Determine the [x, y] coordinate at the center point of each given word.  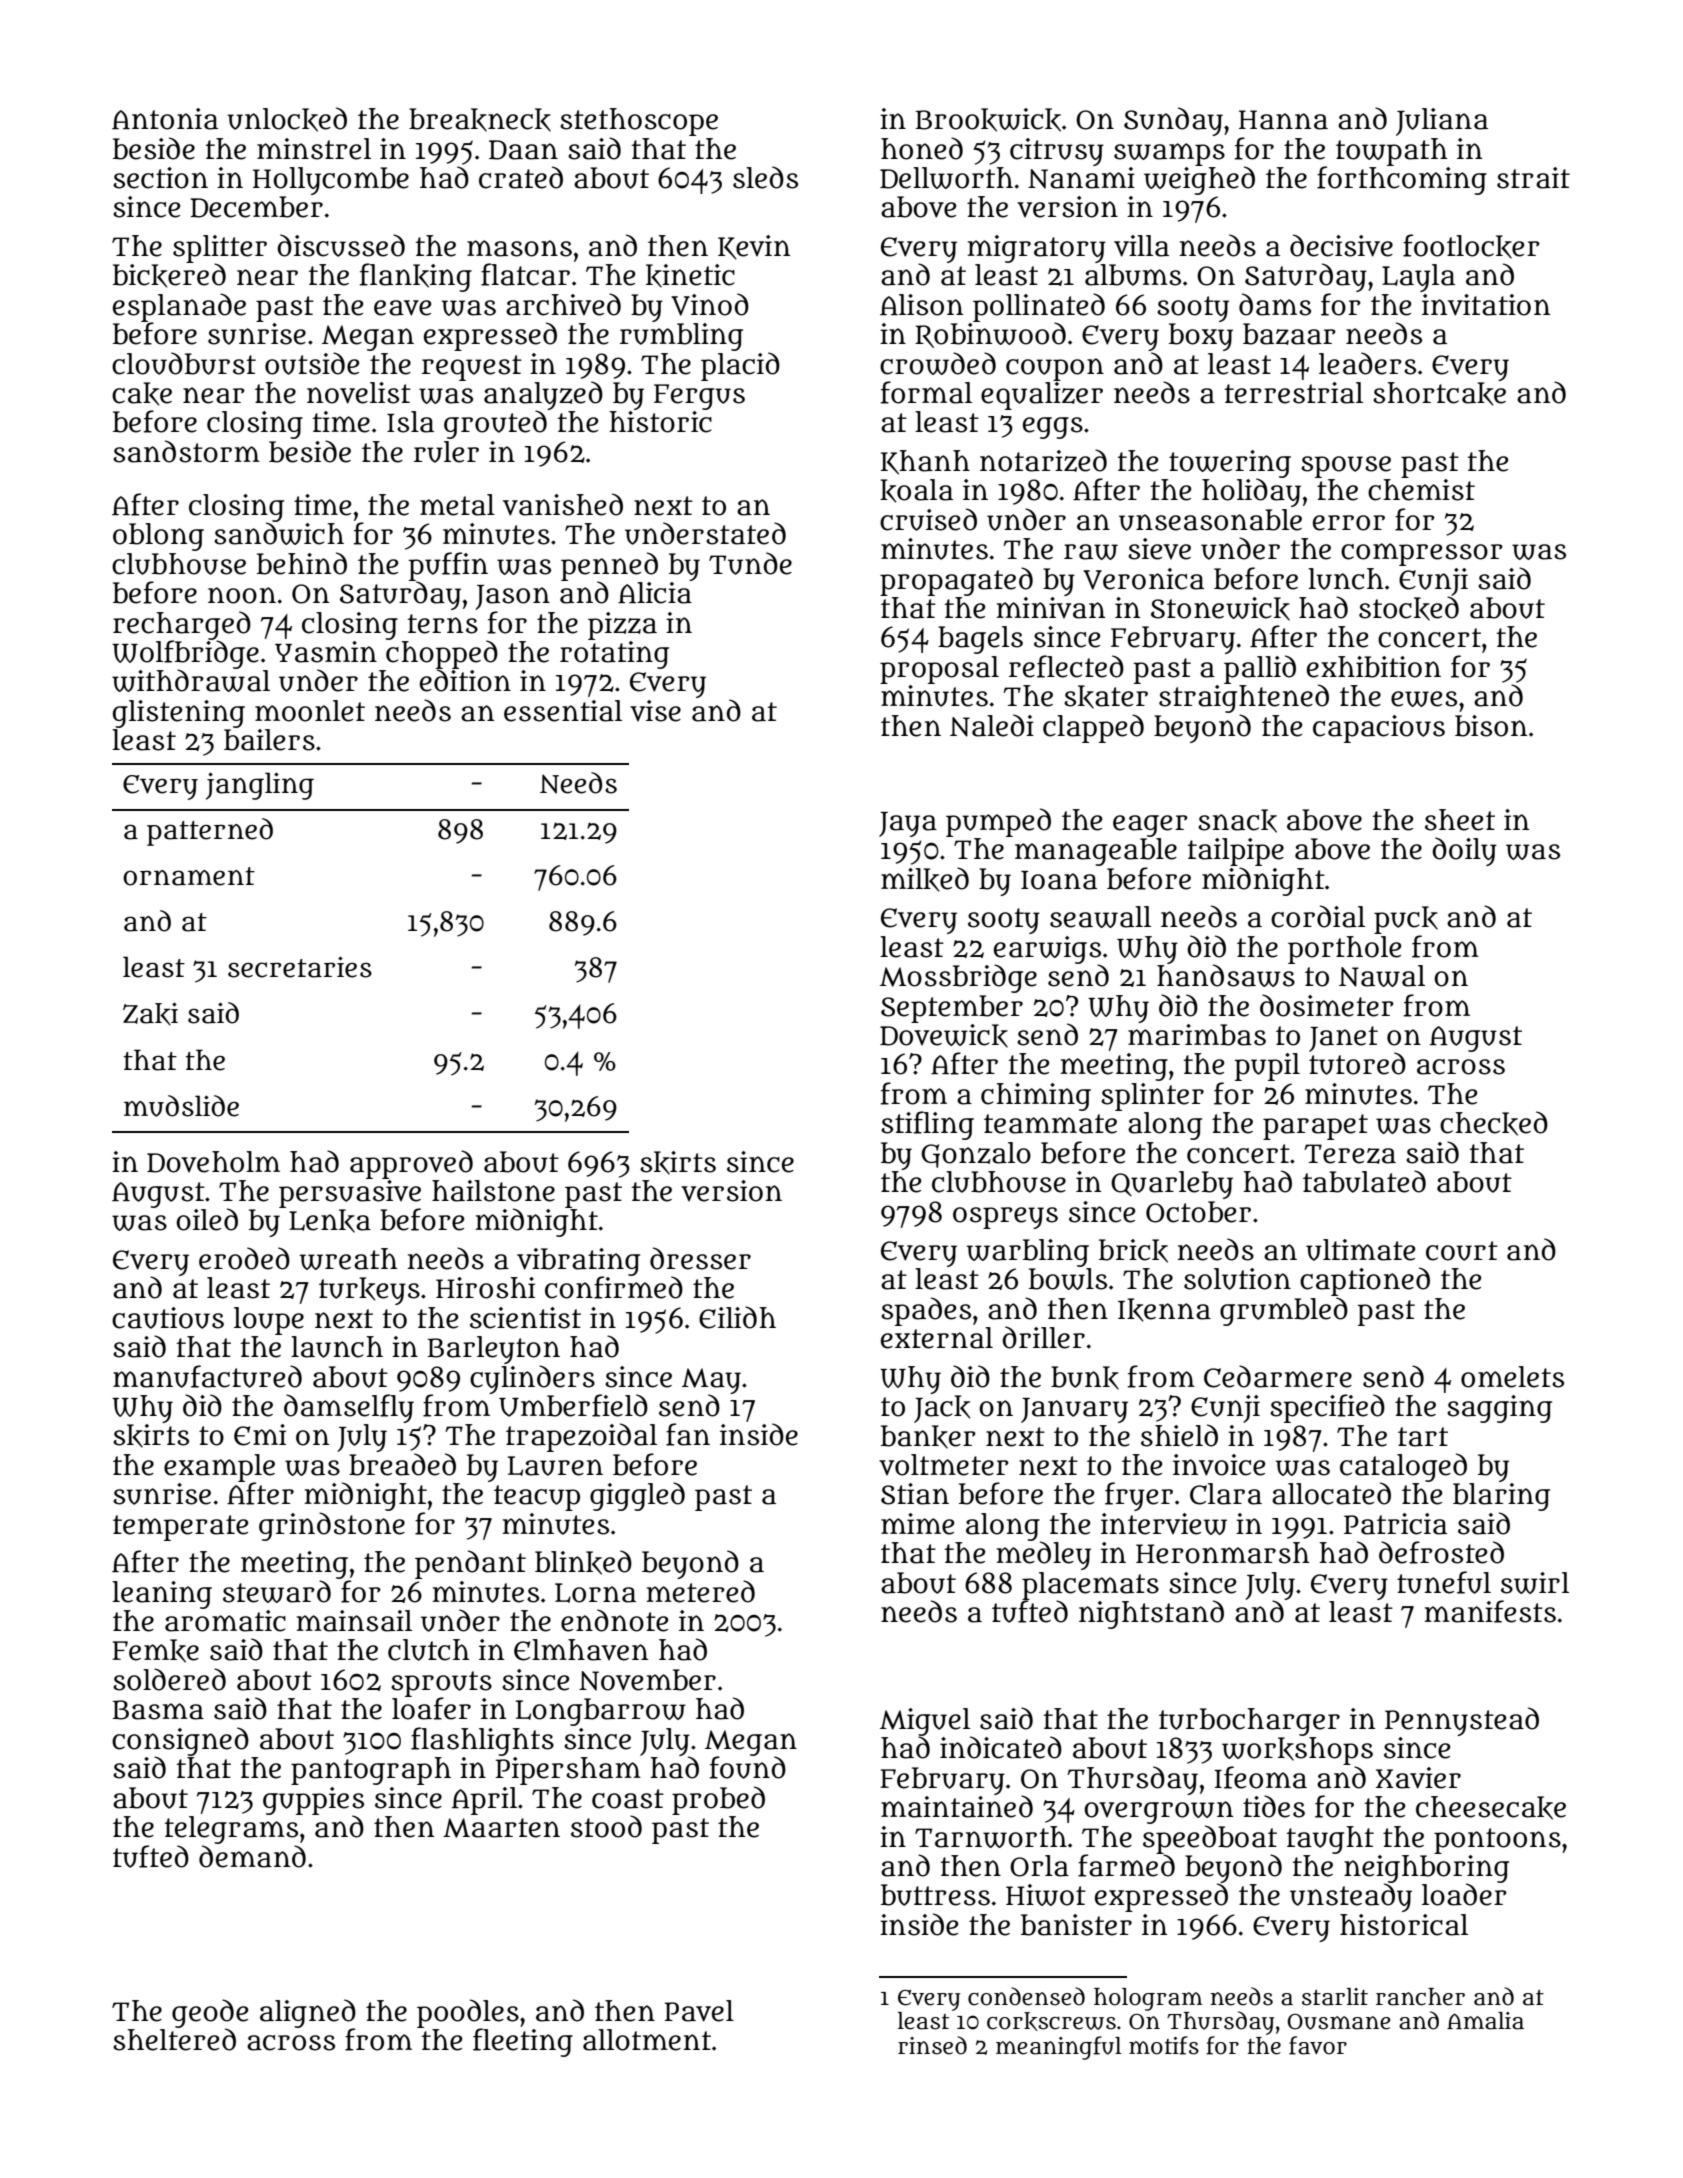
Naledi [992, 725]
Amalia [1485, 2021]
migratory [1037, 249]
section [160, 178]
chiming [1036, 1097]
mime [917, 1524]
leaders [1367, 363]
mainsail [354, 1621]
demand [252, 1856]
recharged [182, 625]
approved [411, 1164]
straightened [1244, 698]
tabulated [1364, 1181]
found [748, 1767]
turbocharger [1249, 1722]
